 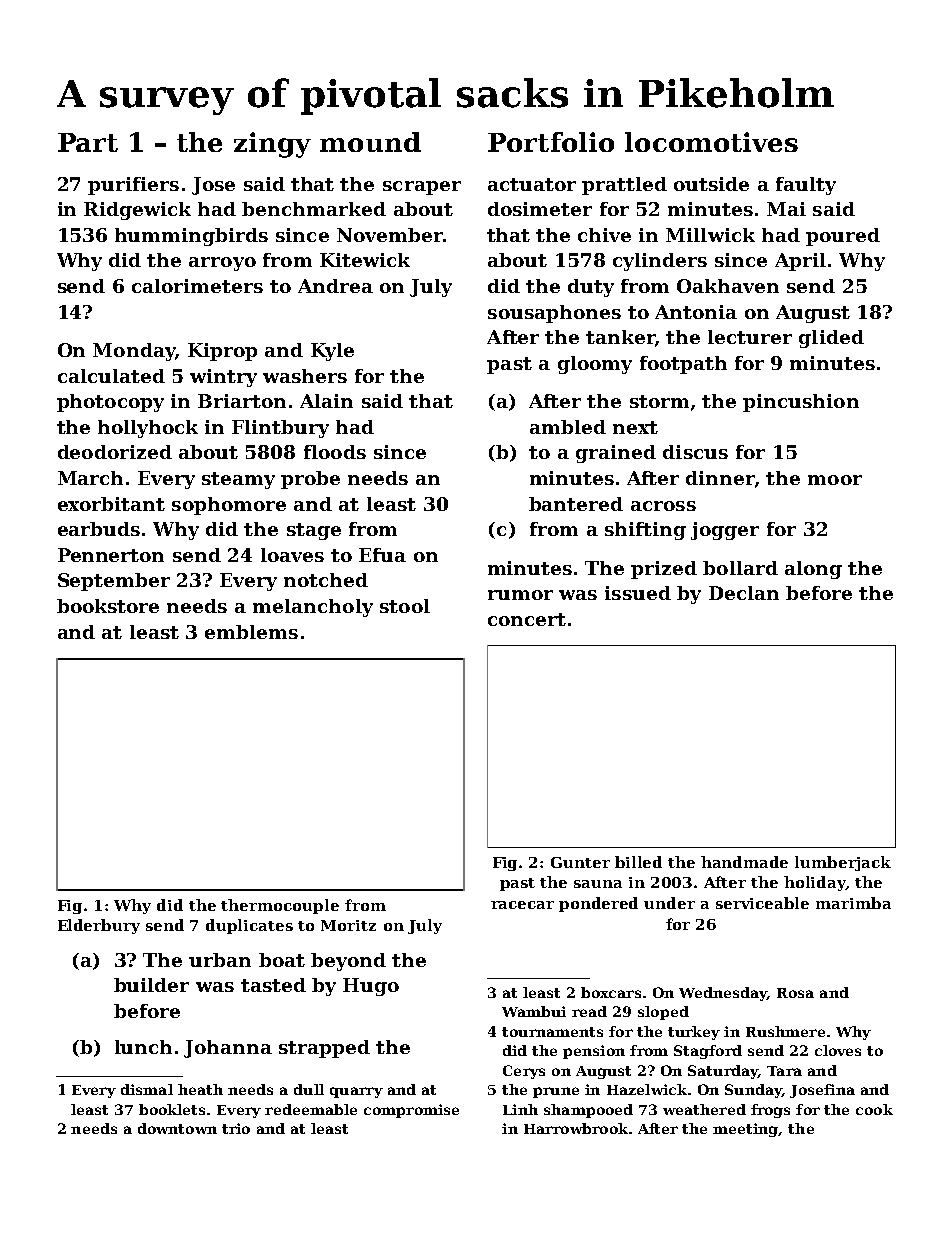 What do you see at coordinates (616, 454) in the document?
I see `grained` at bounding box center [616, 454].
